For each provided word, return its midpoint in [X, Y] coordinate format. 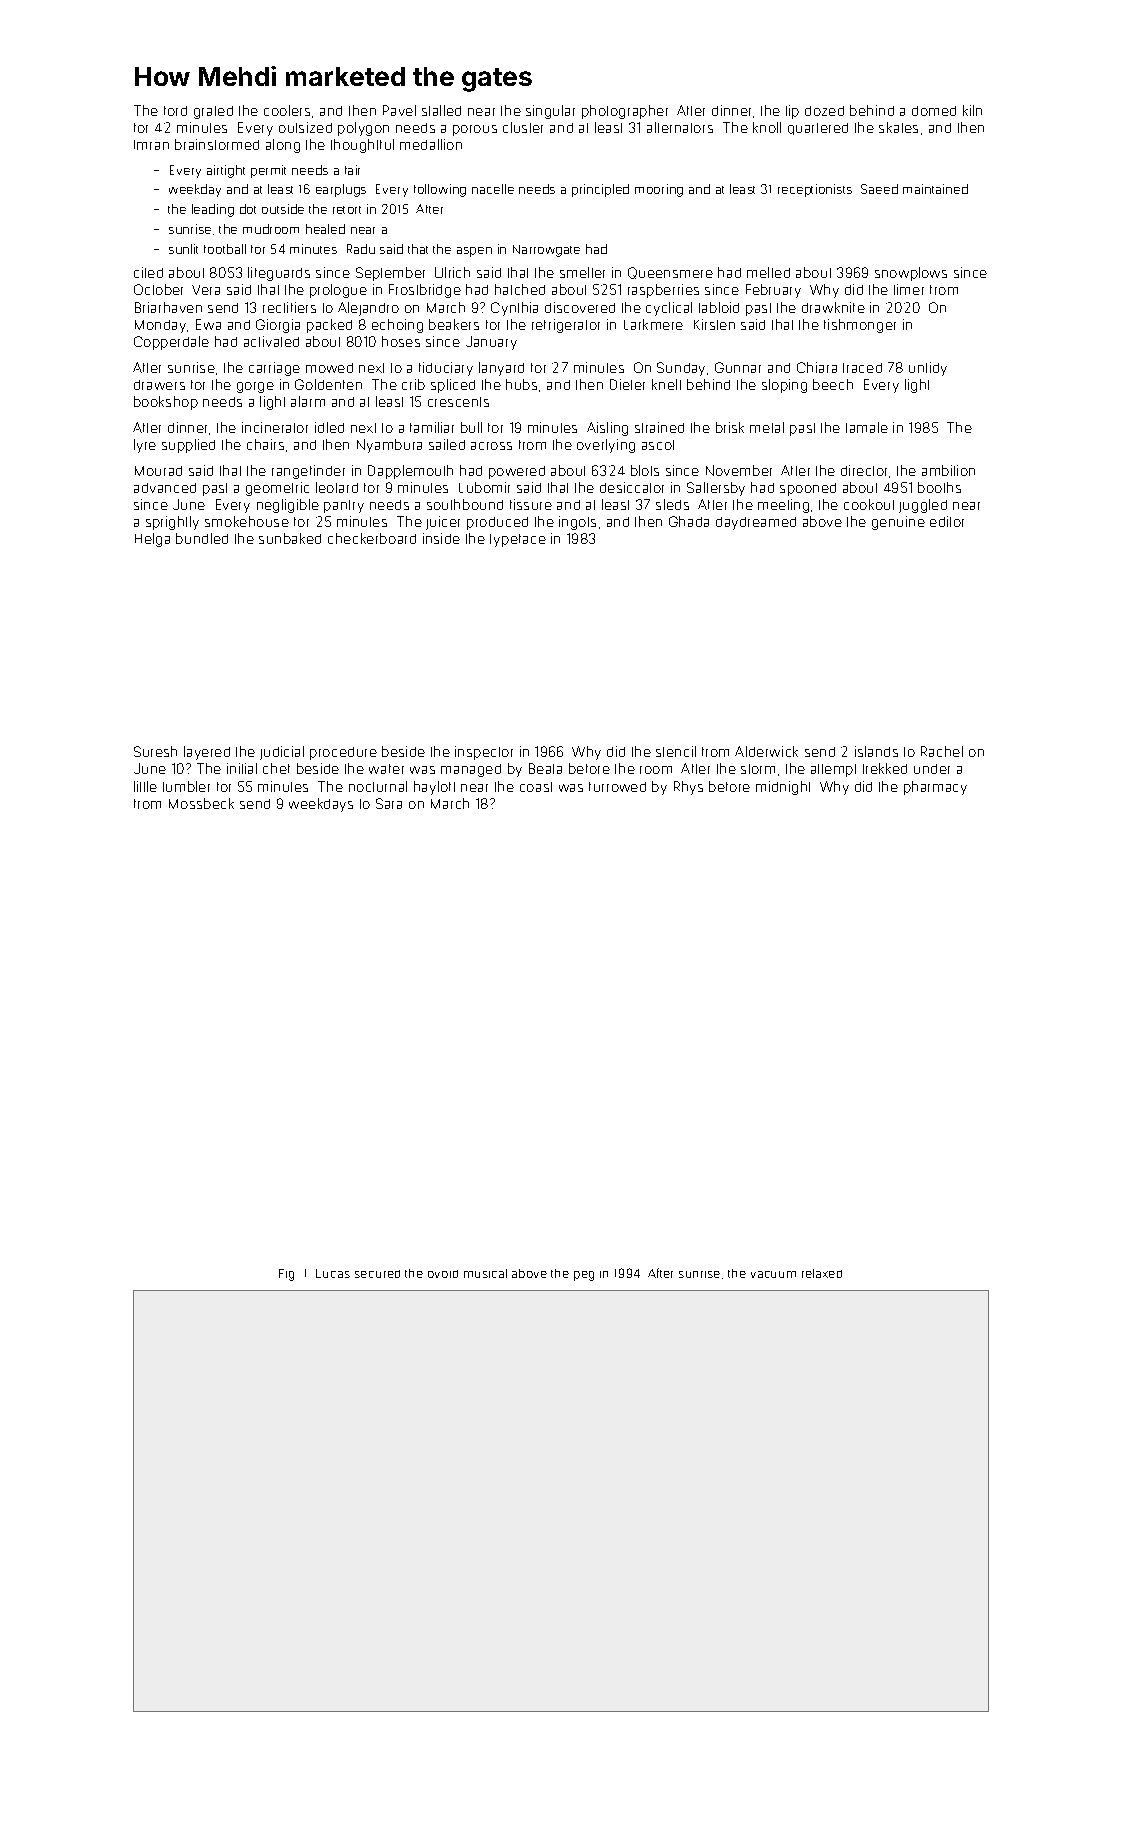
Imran [151, 145]
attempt [833, 770]
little [145, 786]
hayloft [434, 788]
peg [584, 1276]
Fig [286, 1275]
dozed [824, 111]
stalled [441, 110]
